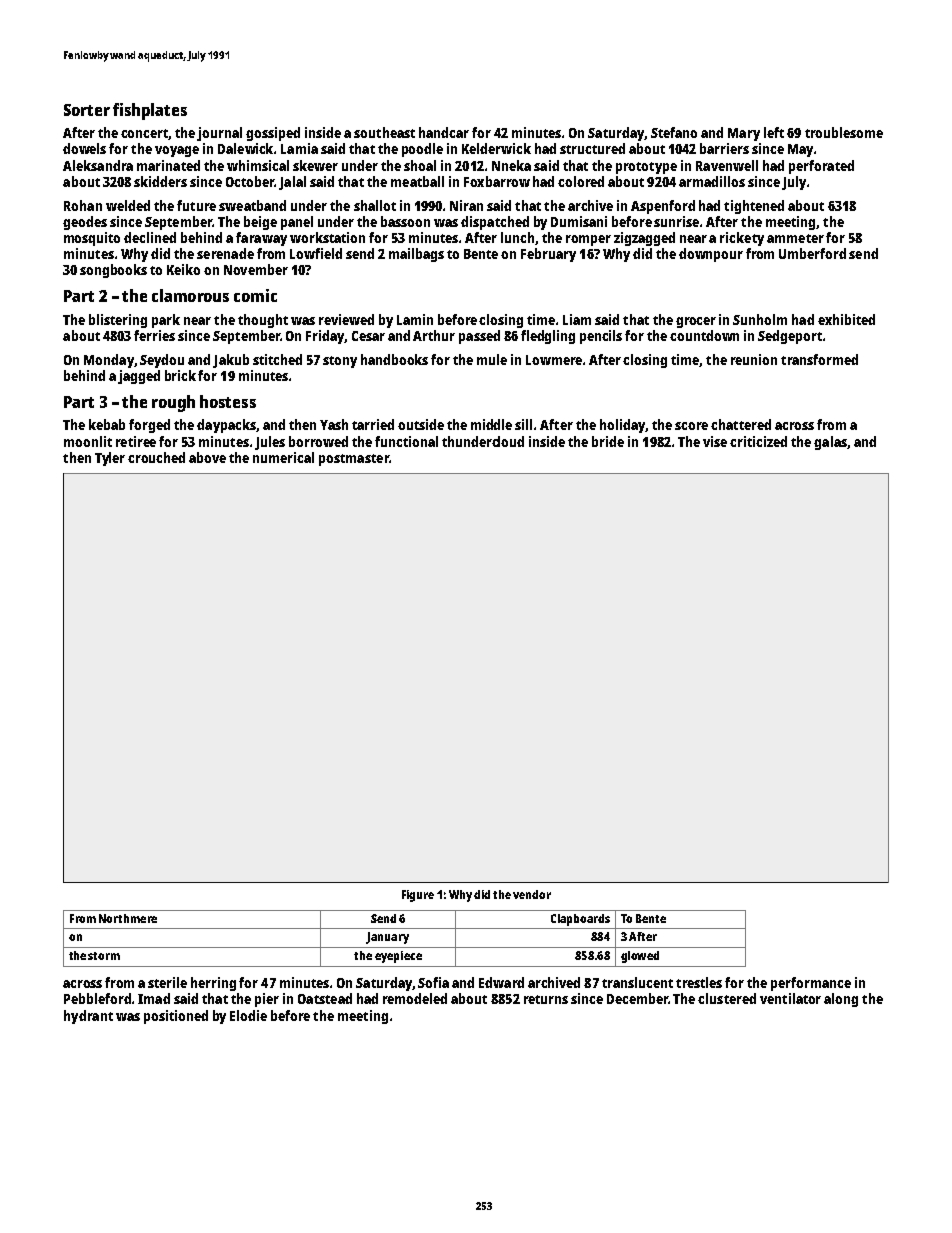 This page has width=952, height=1233. Describe the element at coordinates (354, 460) in the page. I see `postmaster` at that location.
